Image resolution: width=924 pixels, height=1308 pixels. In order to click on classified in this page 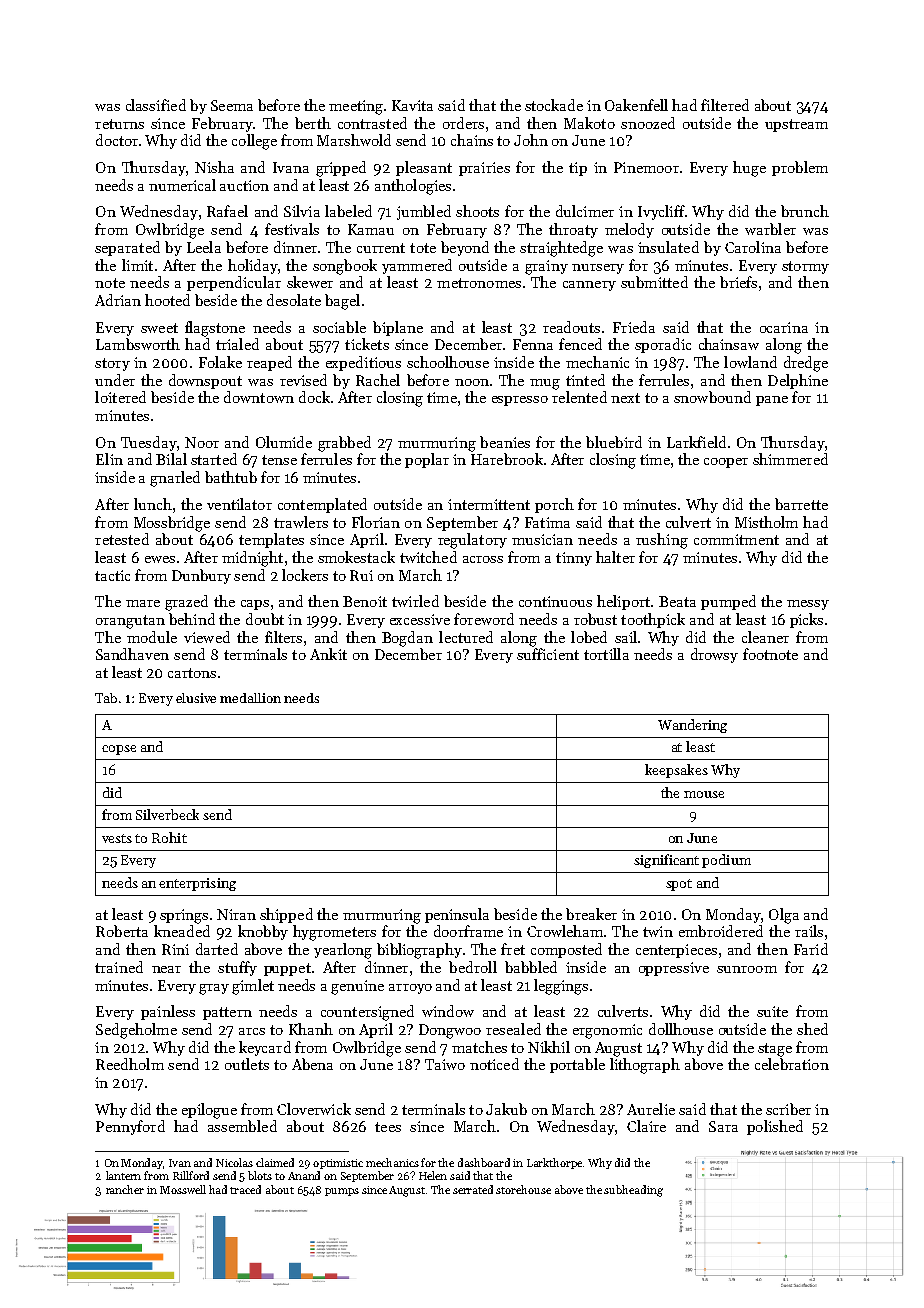, I will do `click(156, 105)`.
